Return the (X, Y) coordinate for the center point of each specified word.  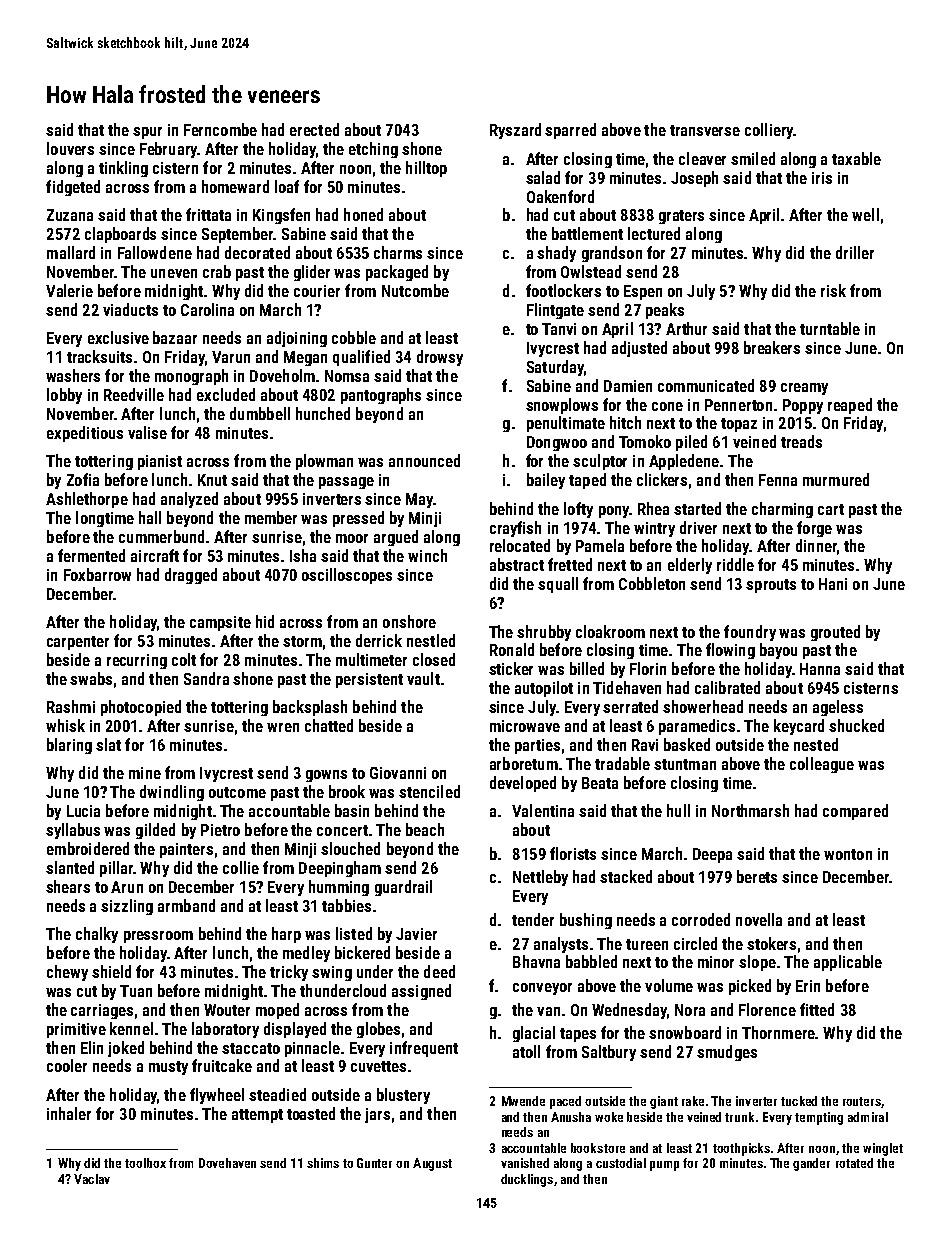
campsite (220, 623)
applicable (848, 963)
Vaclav (92, 1179)
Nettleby (540, 878)
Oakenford (560, 196)
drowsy (440, 358)
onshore (409, 621)
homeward (235, 186)
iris (822, 178)
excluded (226, 394)
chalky (97, 935)
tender (533, 919)
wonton (848, 854)
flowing (730, 651)
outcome (237, 792)
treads (801, 441)
